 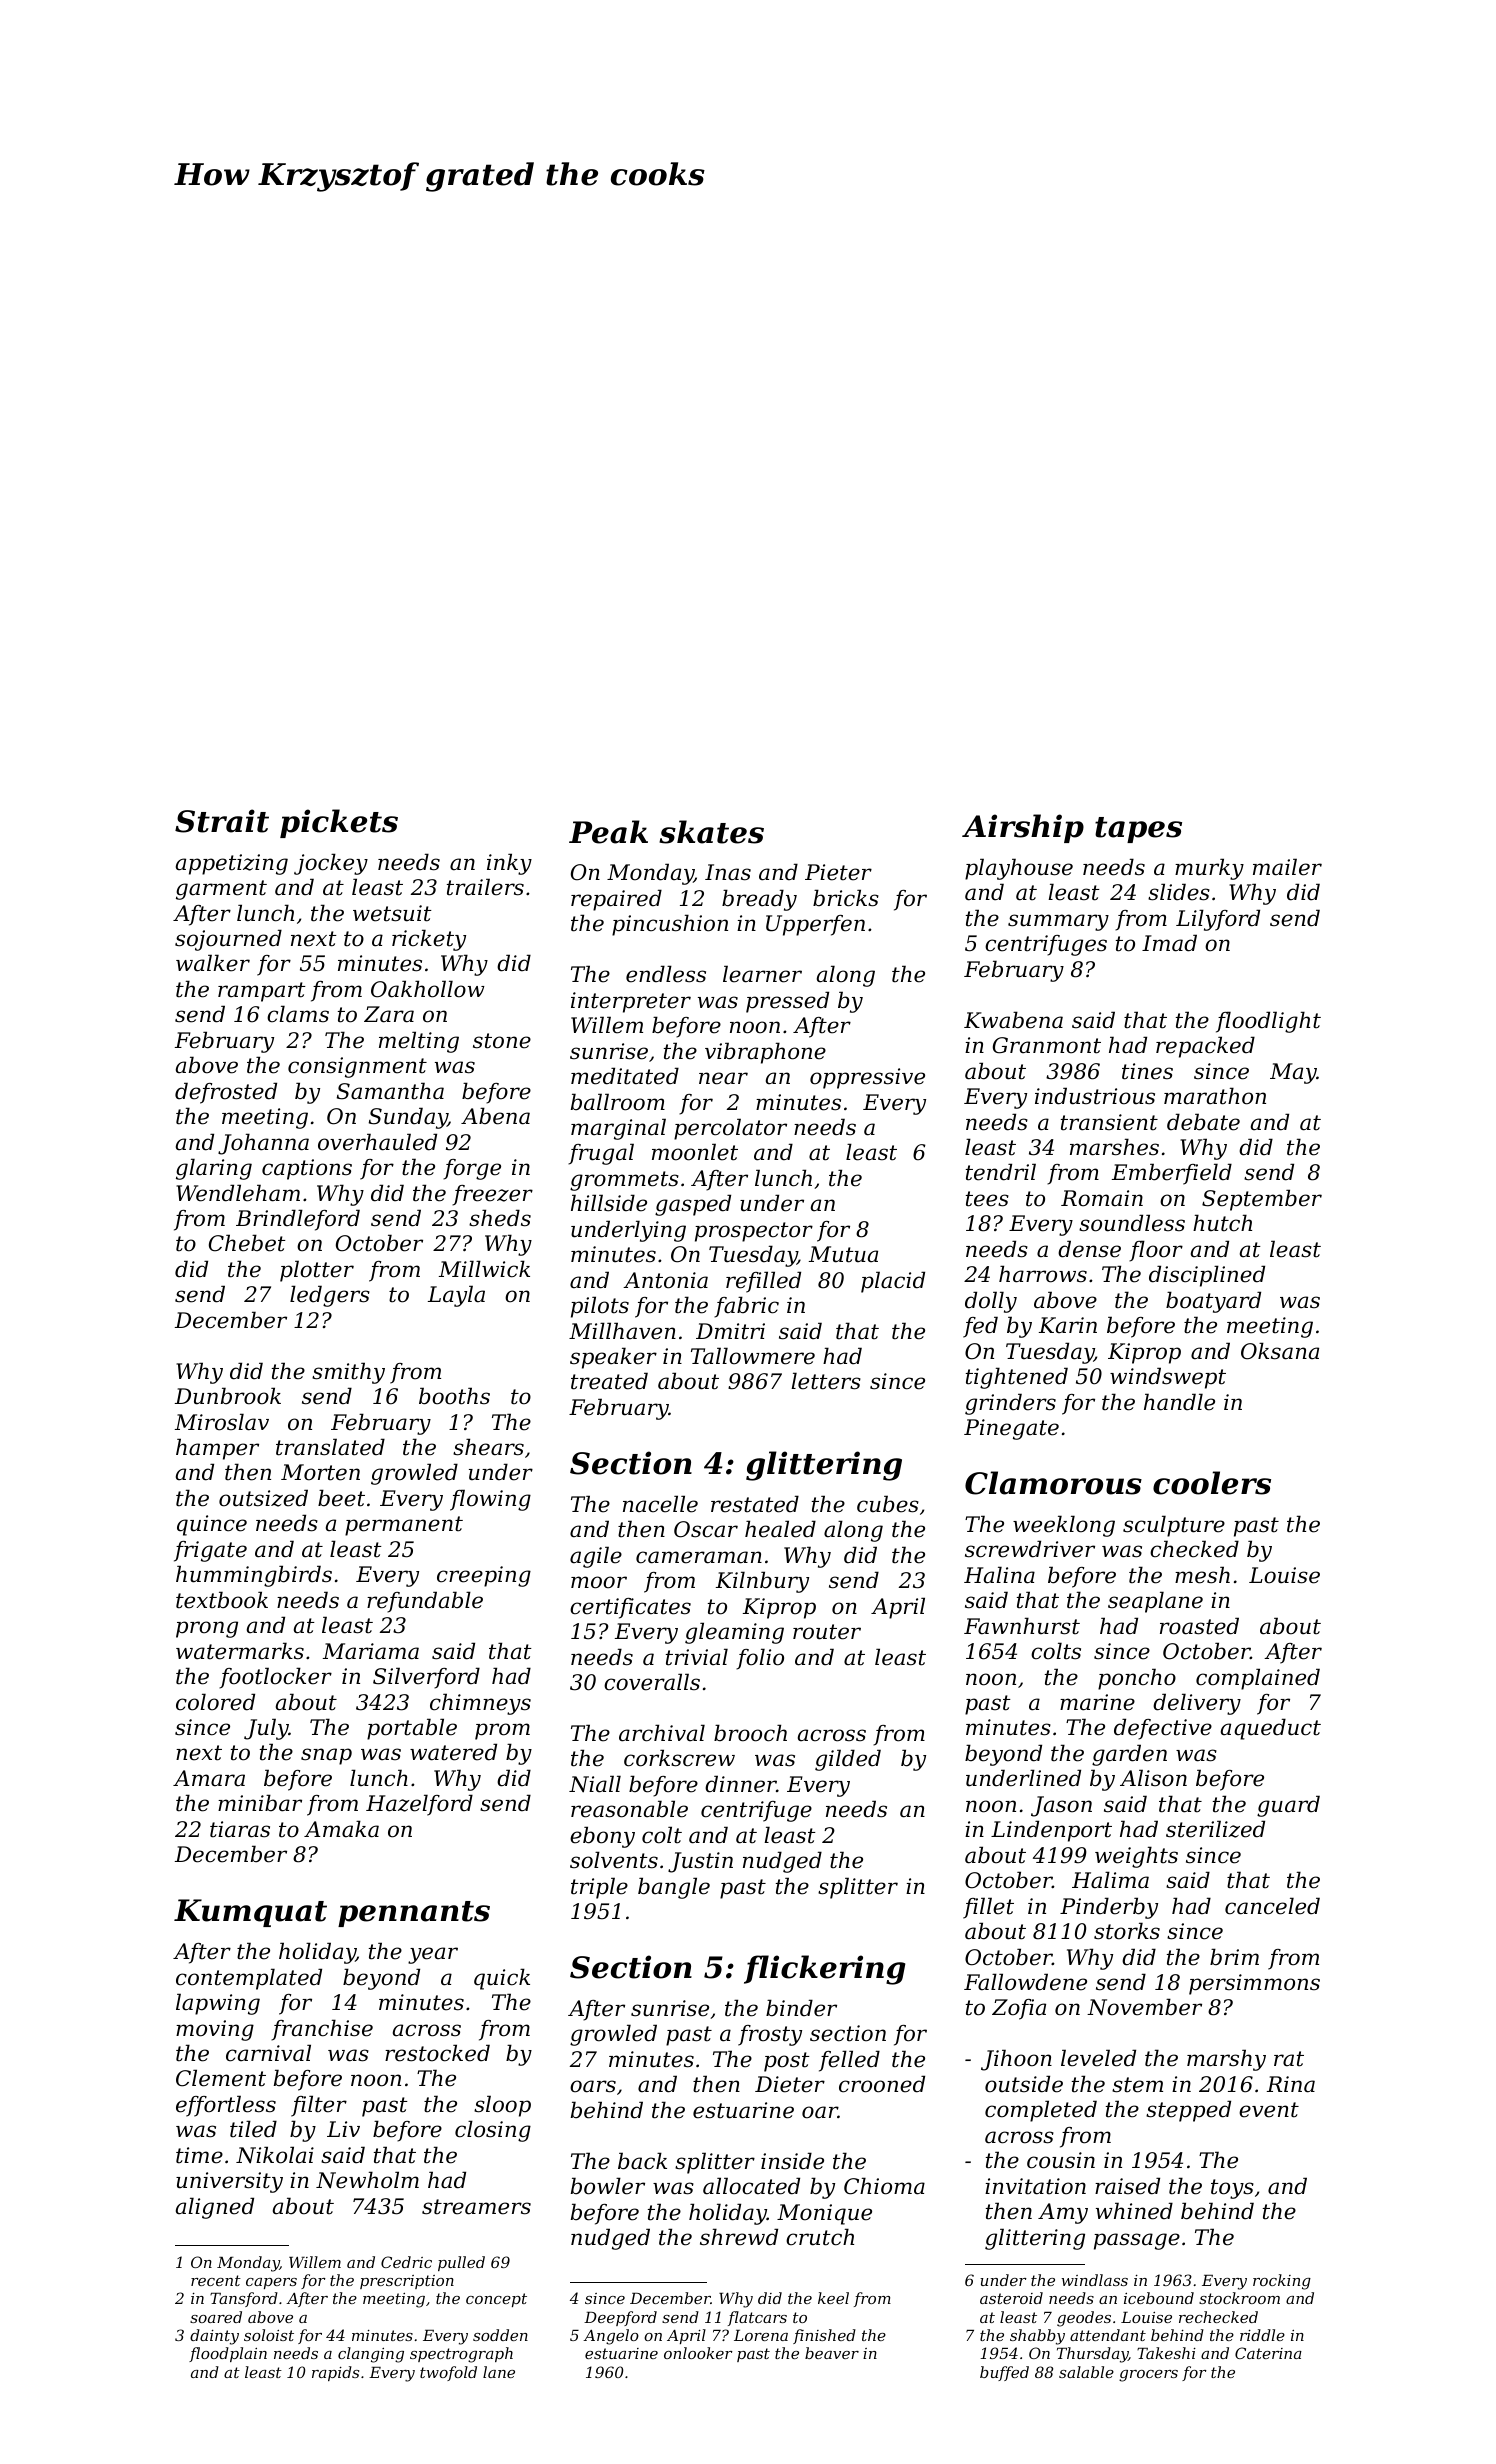 What do you see at coordinates (509, 864) in the screenshot?
I see `inky` at bounding box center [509, 864].
